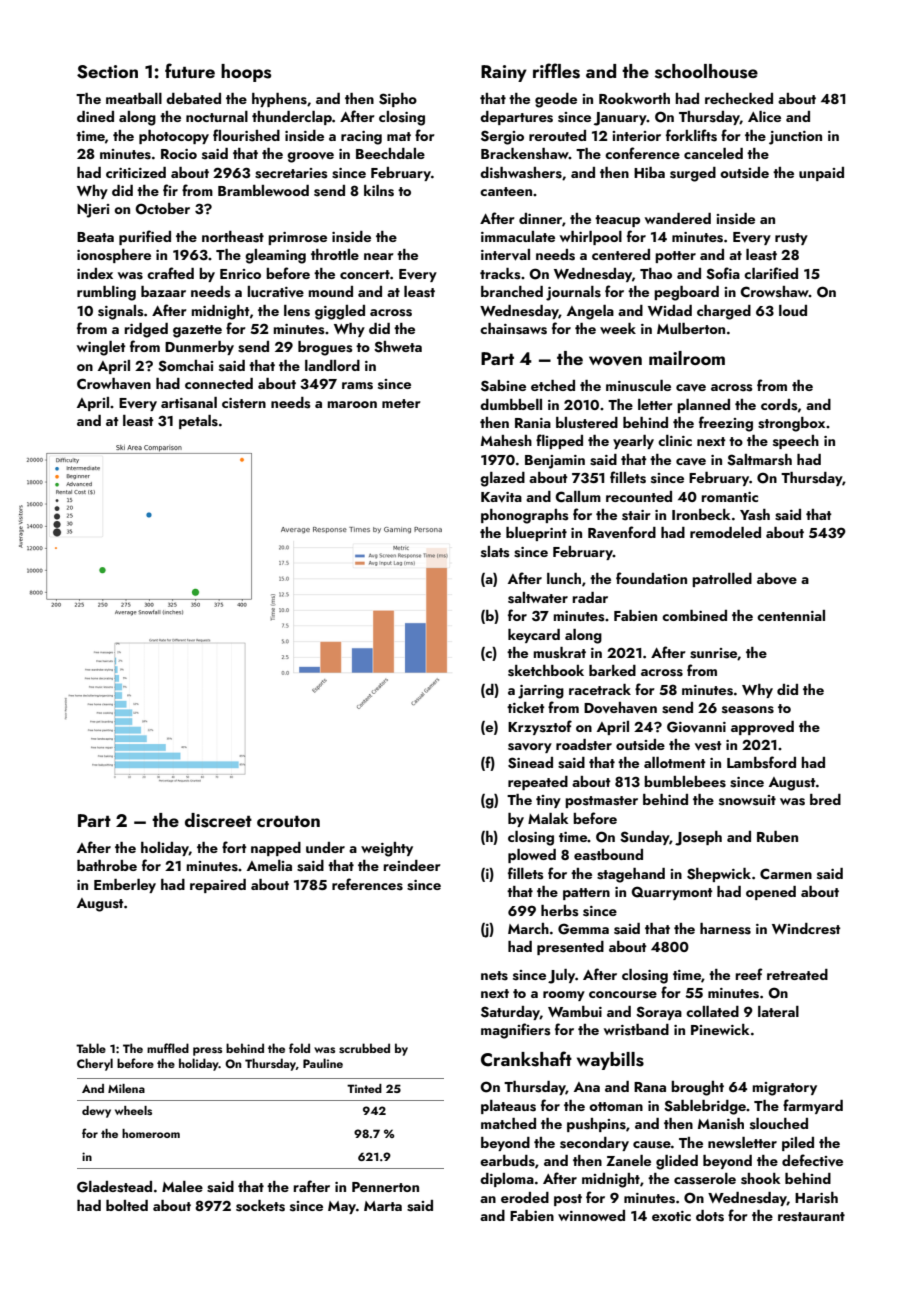  I want to click on Crowhaven, so click(114, 383).
